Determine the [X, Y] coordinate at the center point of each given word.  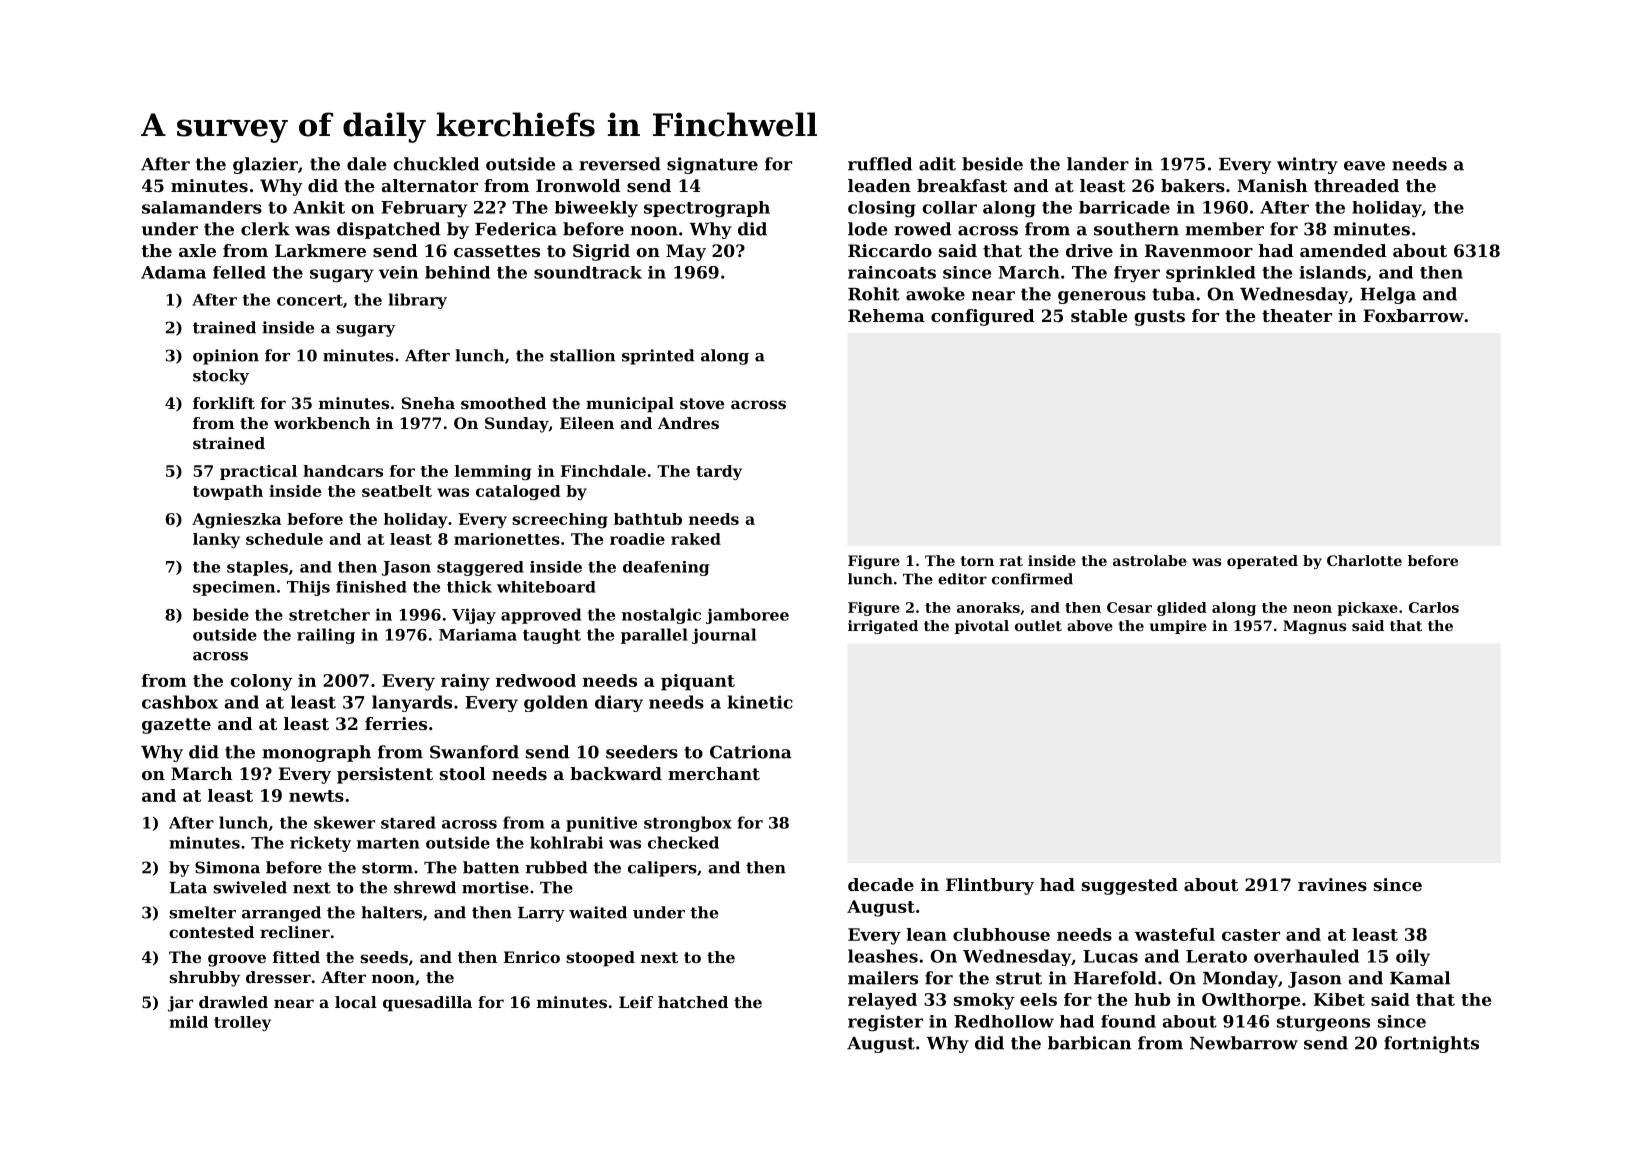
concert [310, 300]
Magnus [1314, 627]
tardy [719, 472]
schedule [284, 539]
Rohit [874, 294]
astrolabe [1150, 560]
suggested [1130, 886]
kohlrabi [566, 842]
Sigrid [601, 252]
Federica [516, 229]
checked [683, 842]
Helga [1388, 295]
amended [1343, 250]
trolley [242, 1023]
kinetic [760, 702]
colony [261, 682]
